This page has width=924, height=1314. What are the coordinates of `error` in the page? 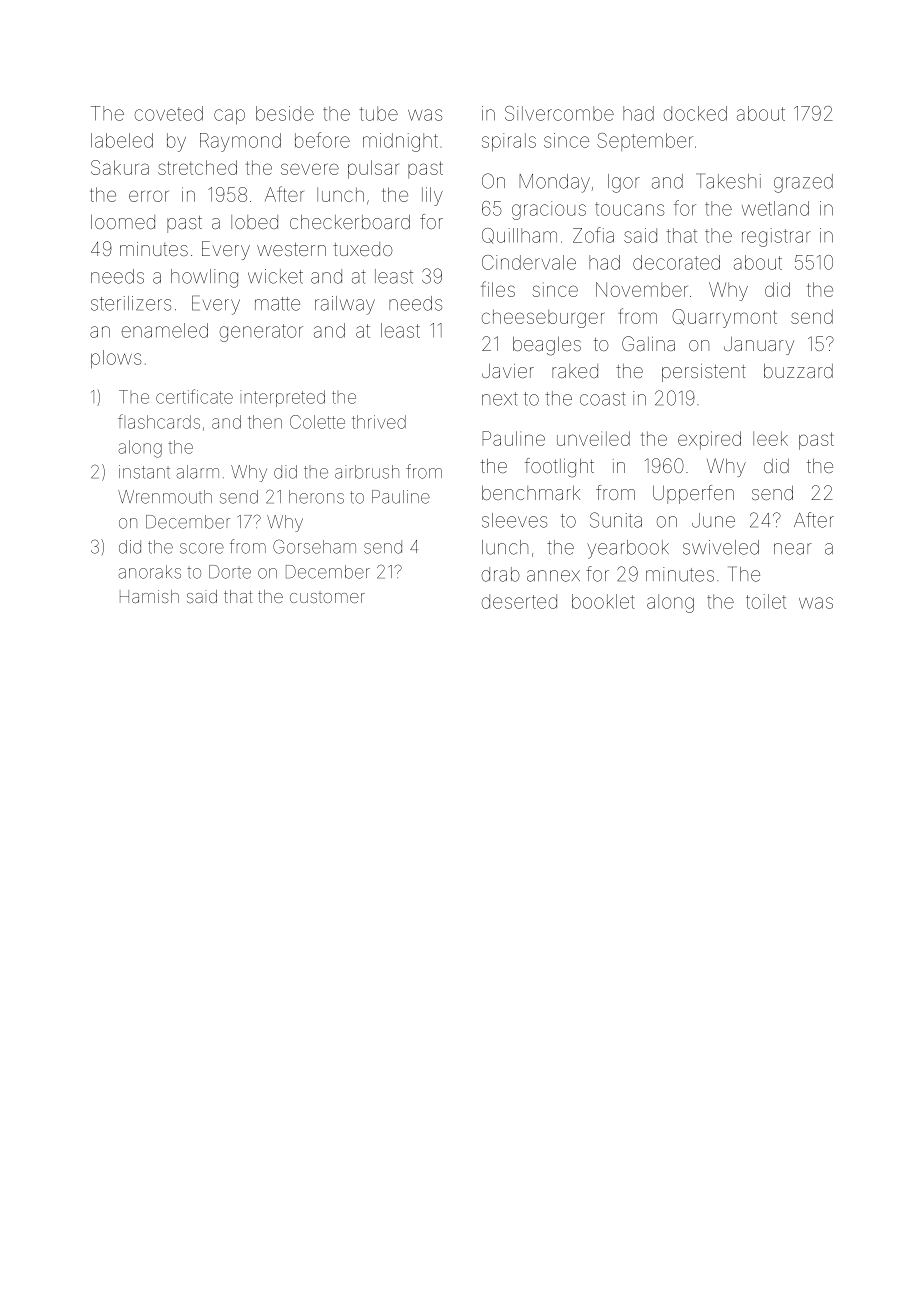 It's located at (149, 196).
